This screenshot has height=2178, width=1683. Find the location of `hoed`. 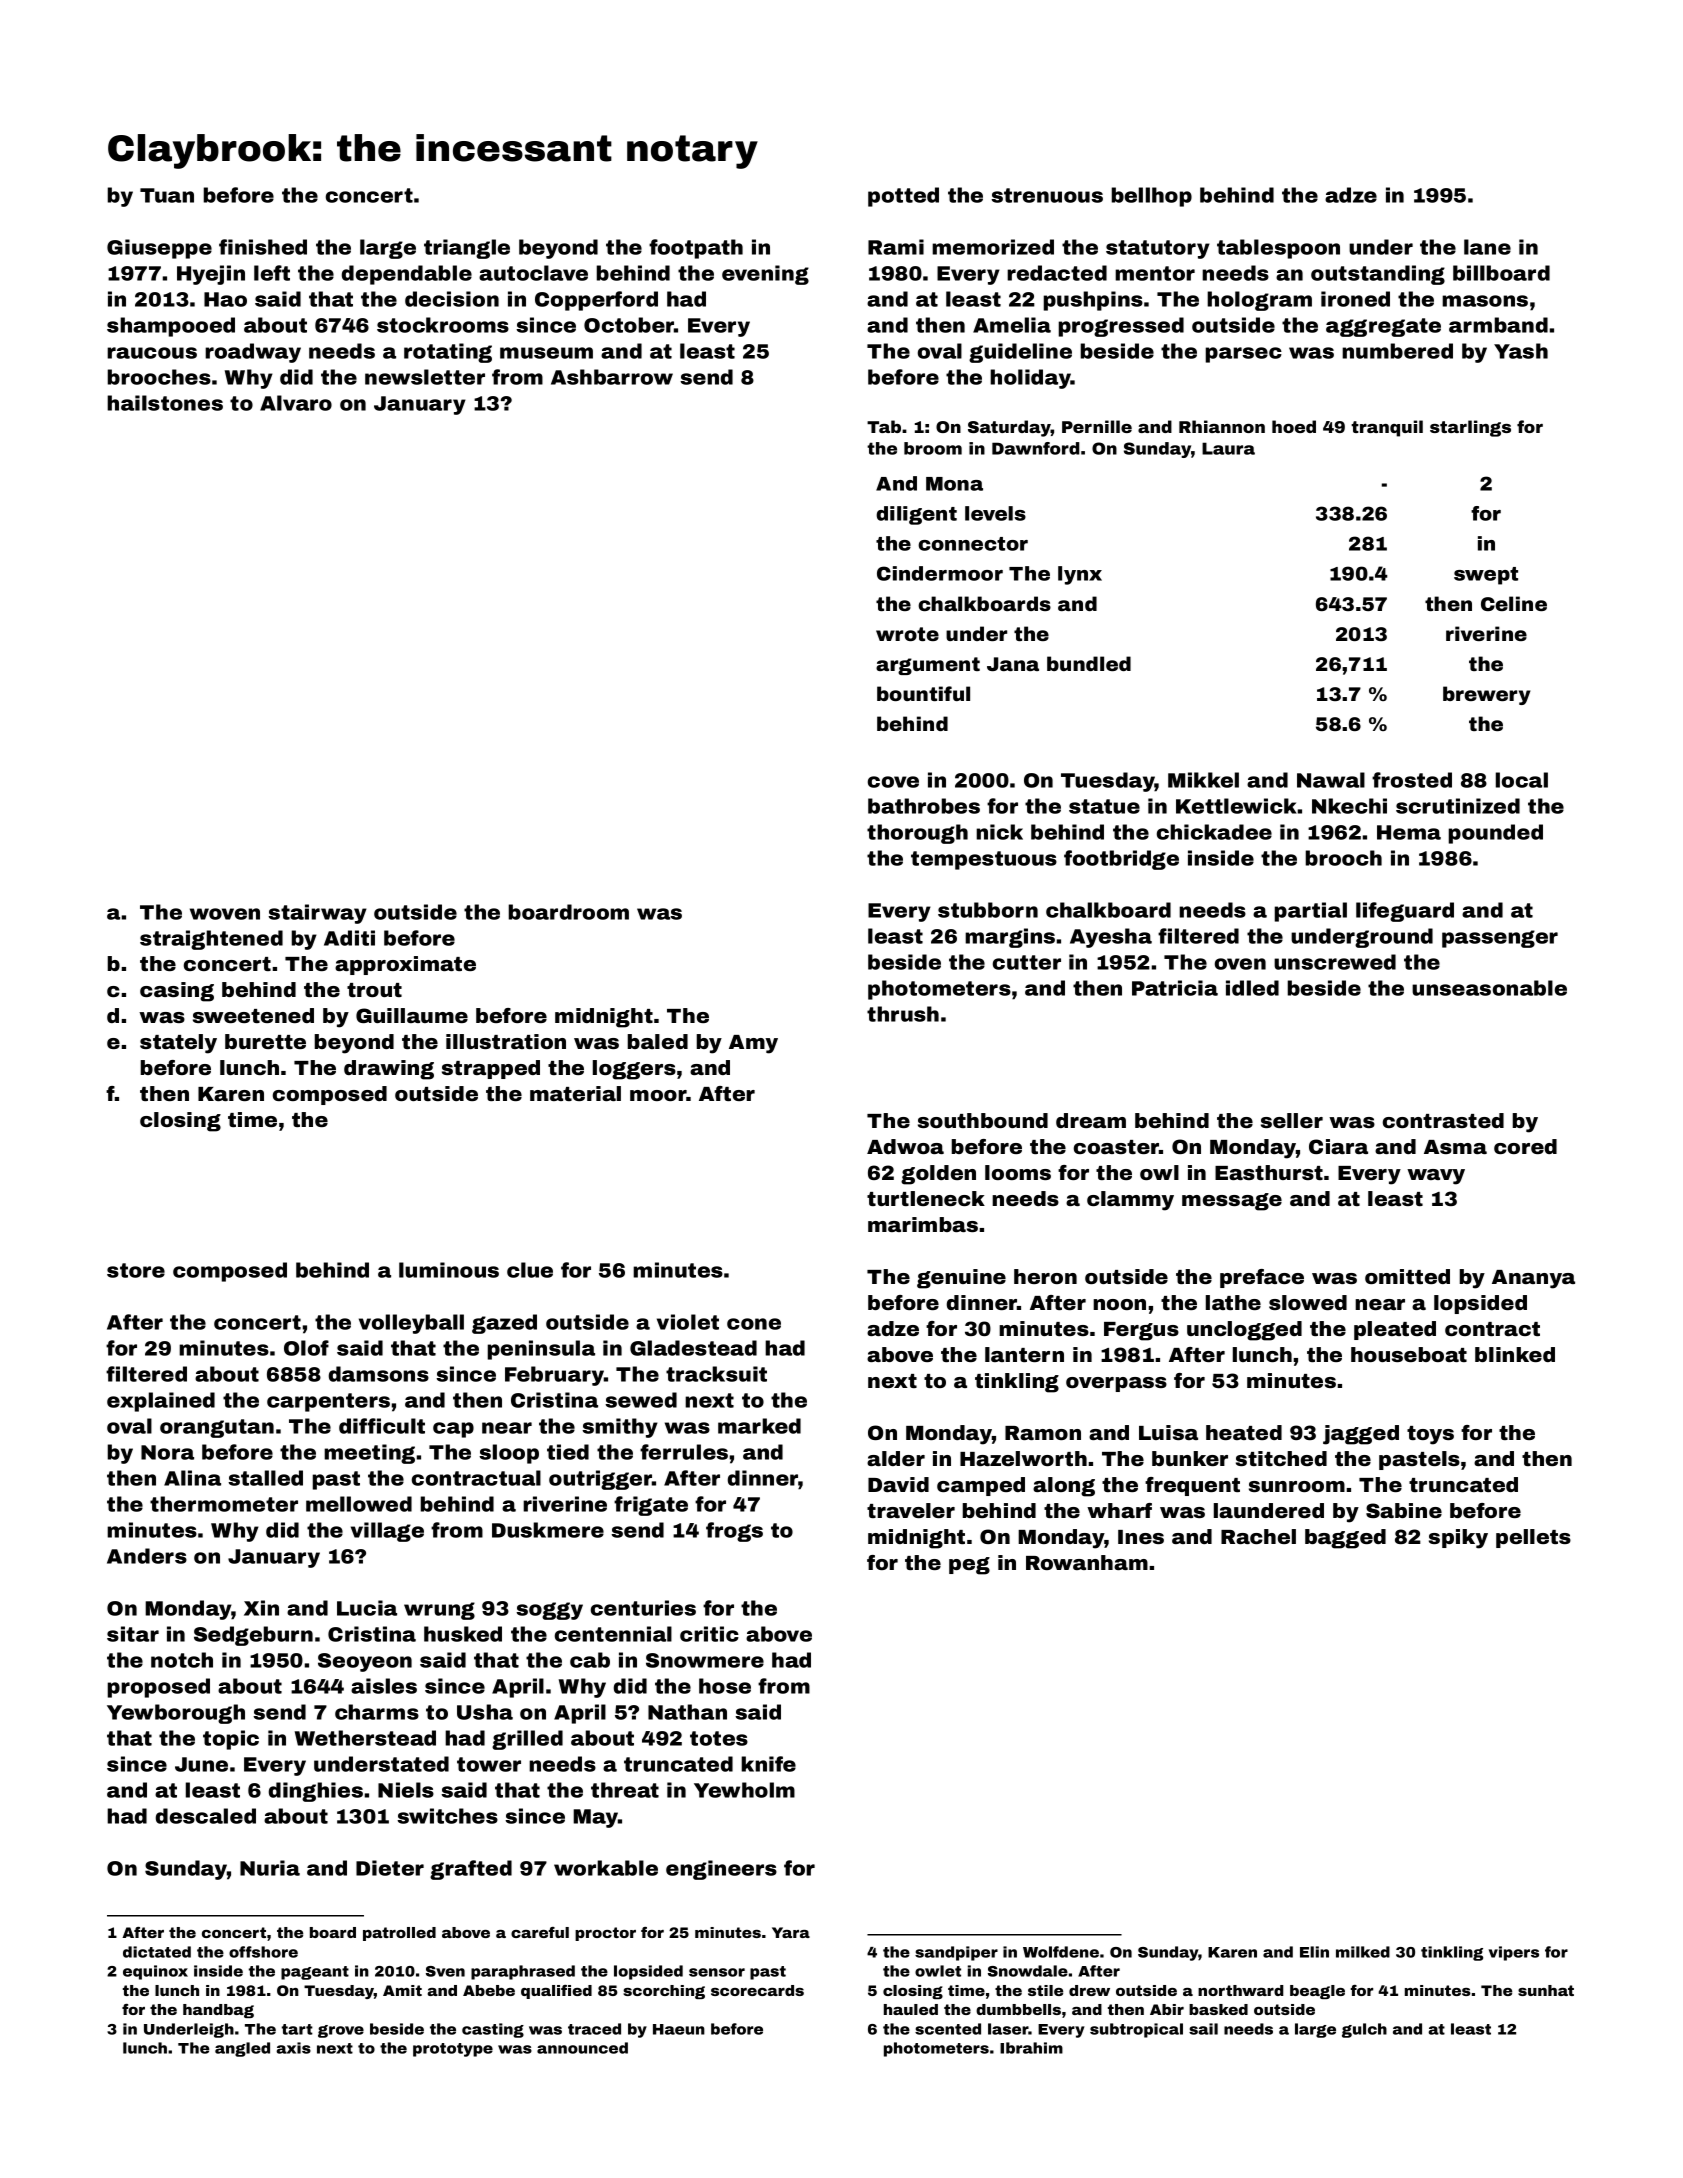

hoed is located at coordinates (1294, 426).
